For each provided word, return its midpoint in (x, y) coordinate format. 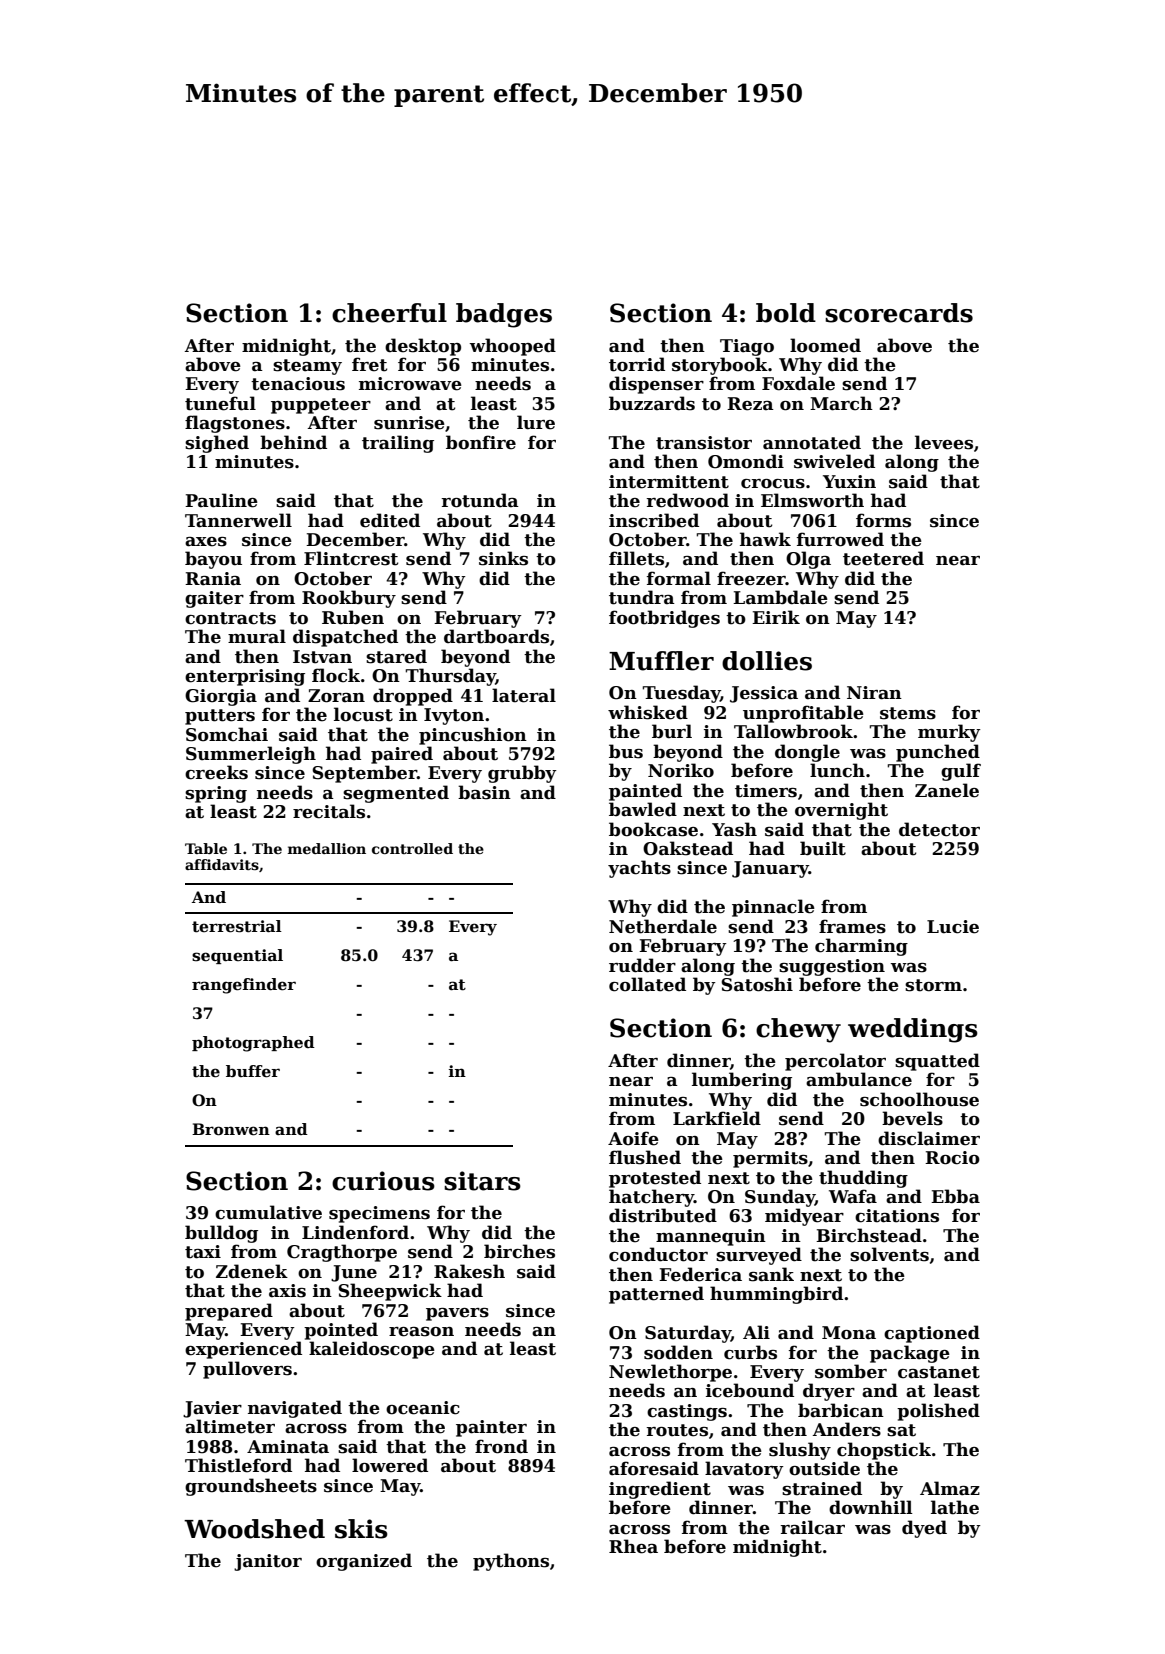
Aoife (633, 1138)
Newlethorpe (670, 1373)
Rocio (952, 1158)
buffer (253, 1071)
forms (883, 520)
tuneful (220, 403)
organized (364, 1562)
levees (944, 442)
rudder (642, 965)
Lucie (953, 927)
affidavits (222, 864)
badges (504, 315)
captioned (932, 1334)
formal (679, 578)
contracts (230, 618)
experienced (243, 1350)
